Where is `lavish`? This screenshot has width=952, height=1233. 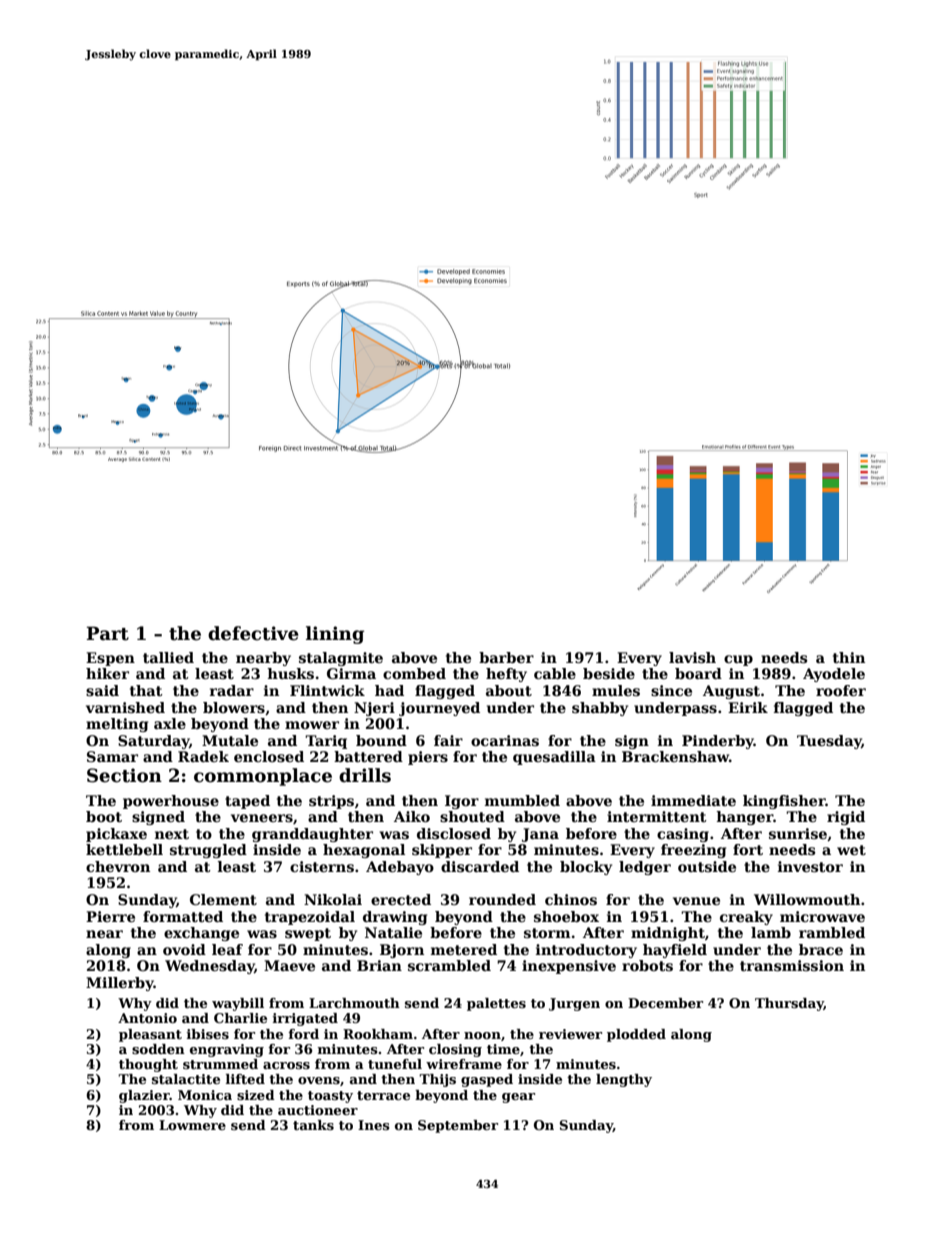 lavish is located at coordinates (692, 657).
